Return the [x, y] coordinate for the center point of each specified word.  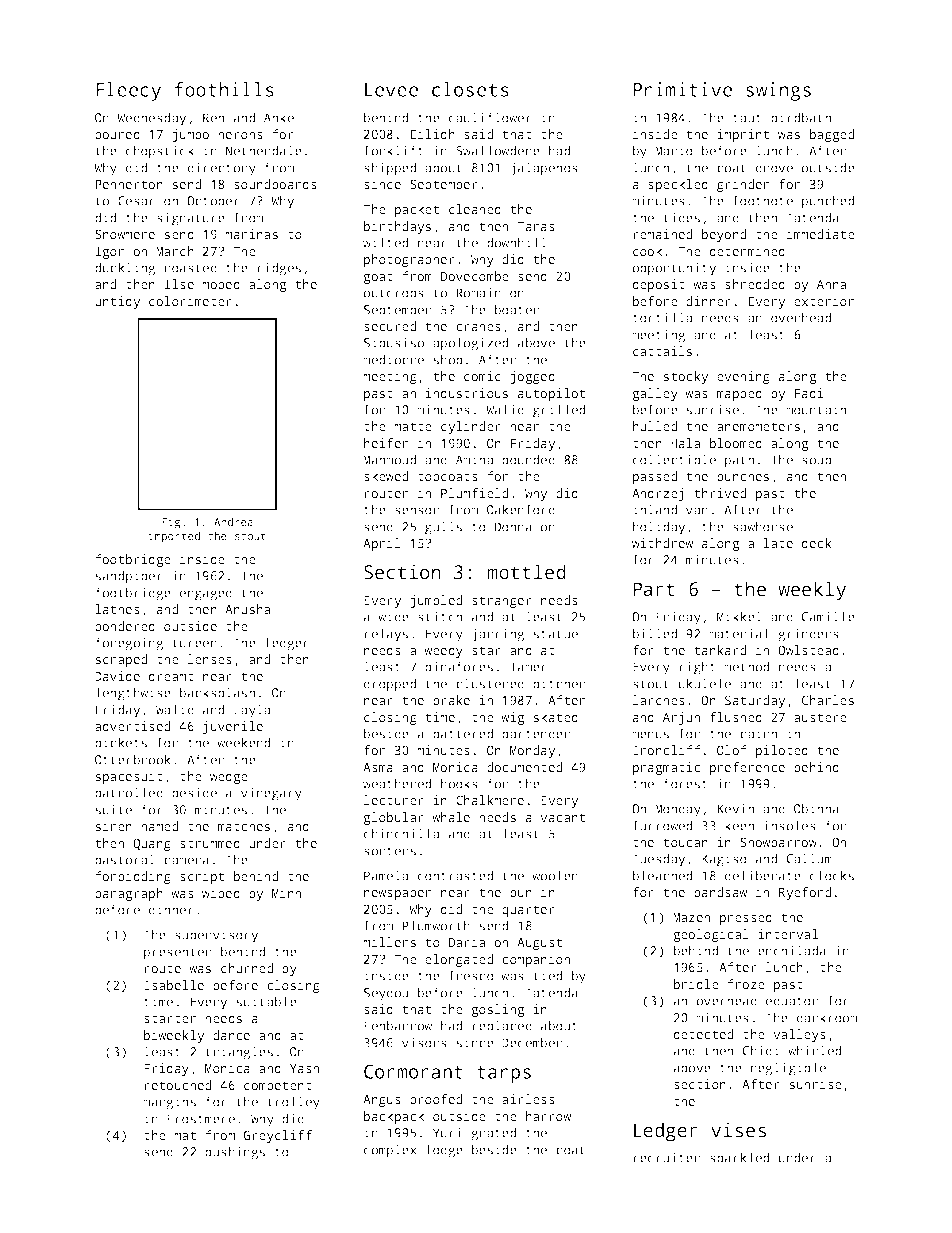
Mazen [691, 917]
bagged [832, 135]
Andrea [233, 521]
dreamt [171, 676]
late [778, 543]
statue [556, 634]
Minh [286, 893]
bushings [235, 1153]
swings [778, 91]
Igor [110, 253]
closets [470, 89]
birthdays [397, 227]
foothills [224, 89]
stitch [440, 616]
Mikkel [739, 616]
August [539, 944]
